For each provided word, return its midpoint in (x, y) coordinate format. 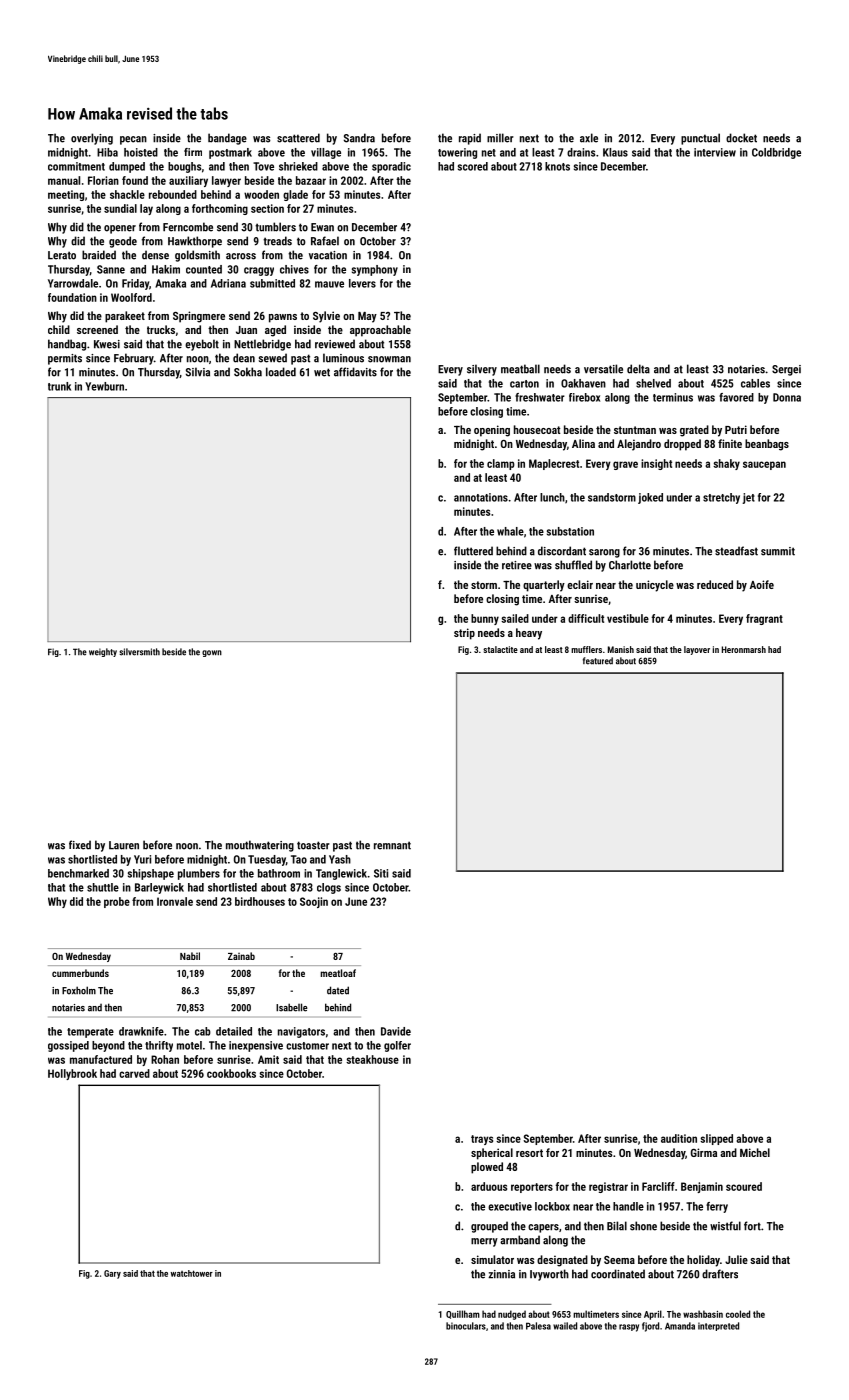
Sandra (359, 138)
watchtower (192, 1273)
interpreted (718, 1326)
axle (589, 138)
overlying (92, 139)
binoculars (466, 1326)
